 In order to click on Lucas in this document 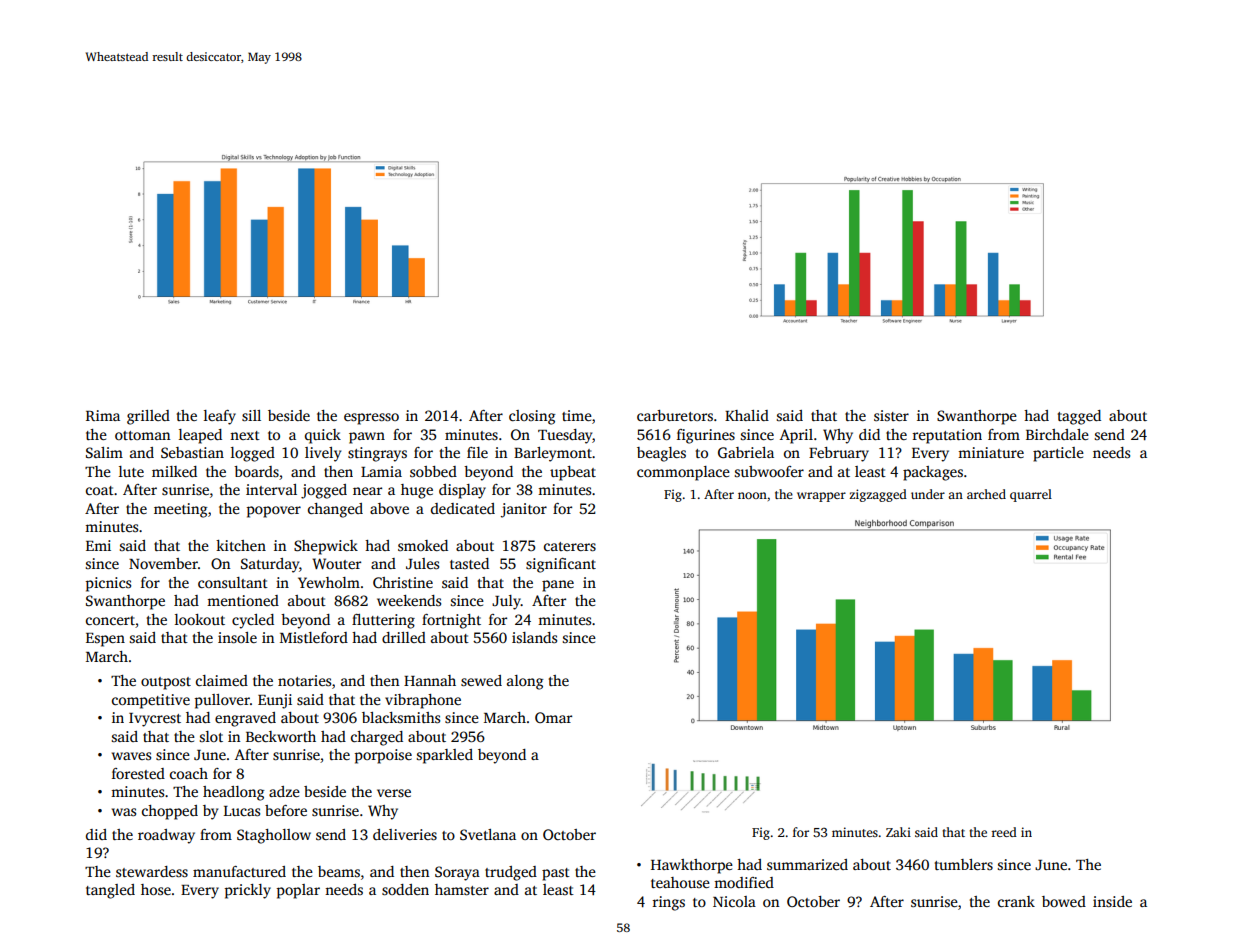, I will do `click(242, 811)`.
